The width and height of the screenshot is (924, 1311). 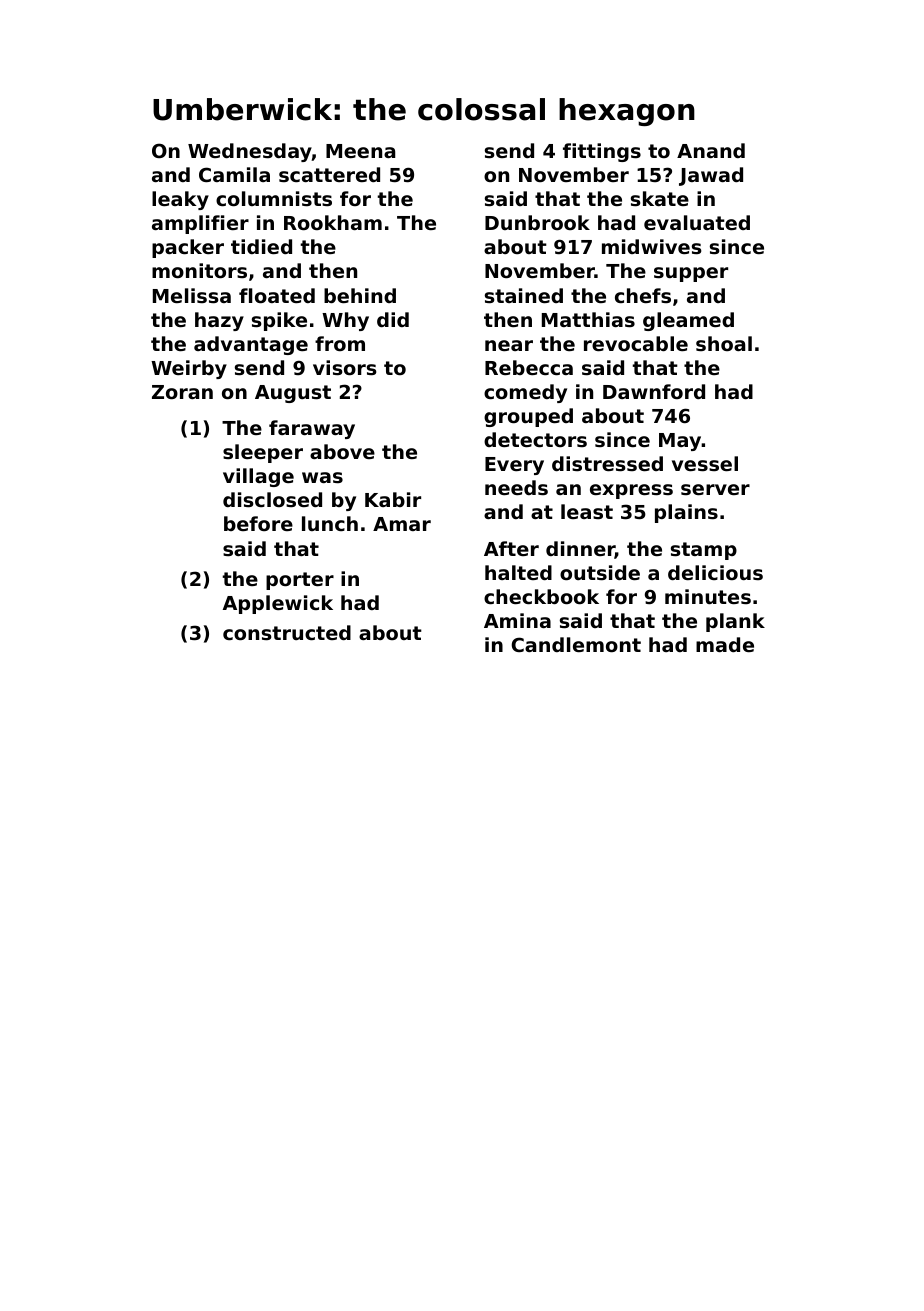 I want to click on packer, so click(x=188, y=248).
